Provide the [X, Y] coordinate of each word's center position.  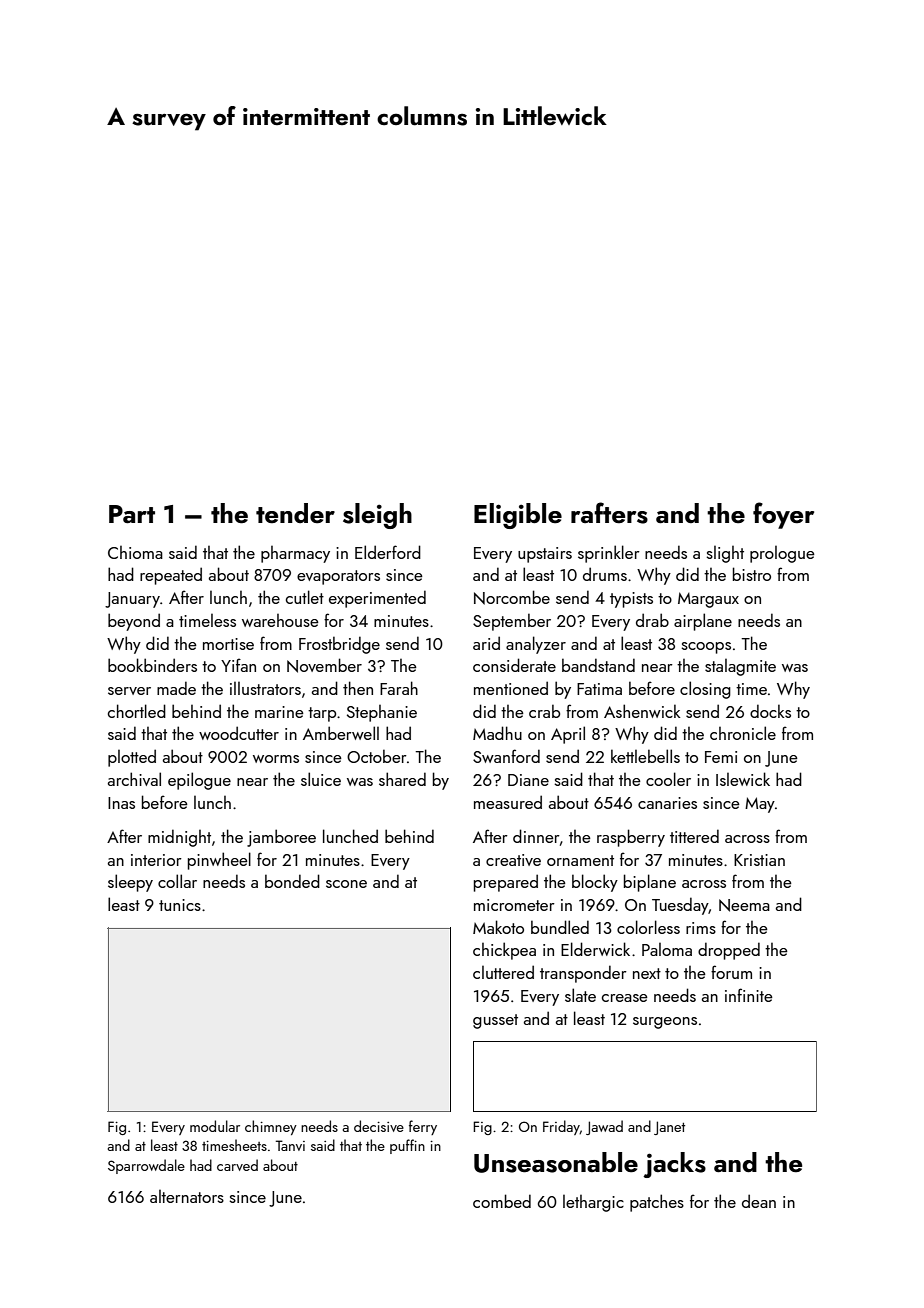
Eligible [518, 516]
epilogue [199, 781]
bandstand [598, 665]
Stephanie [382, 713]
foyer [783, 515]
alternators [187, 1196]
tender [295, 513]
